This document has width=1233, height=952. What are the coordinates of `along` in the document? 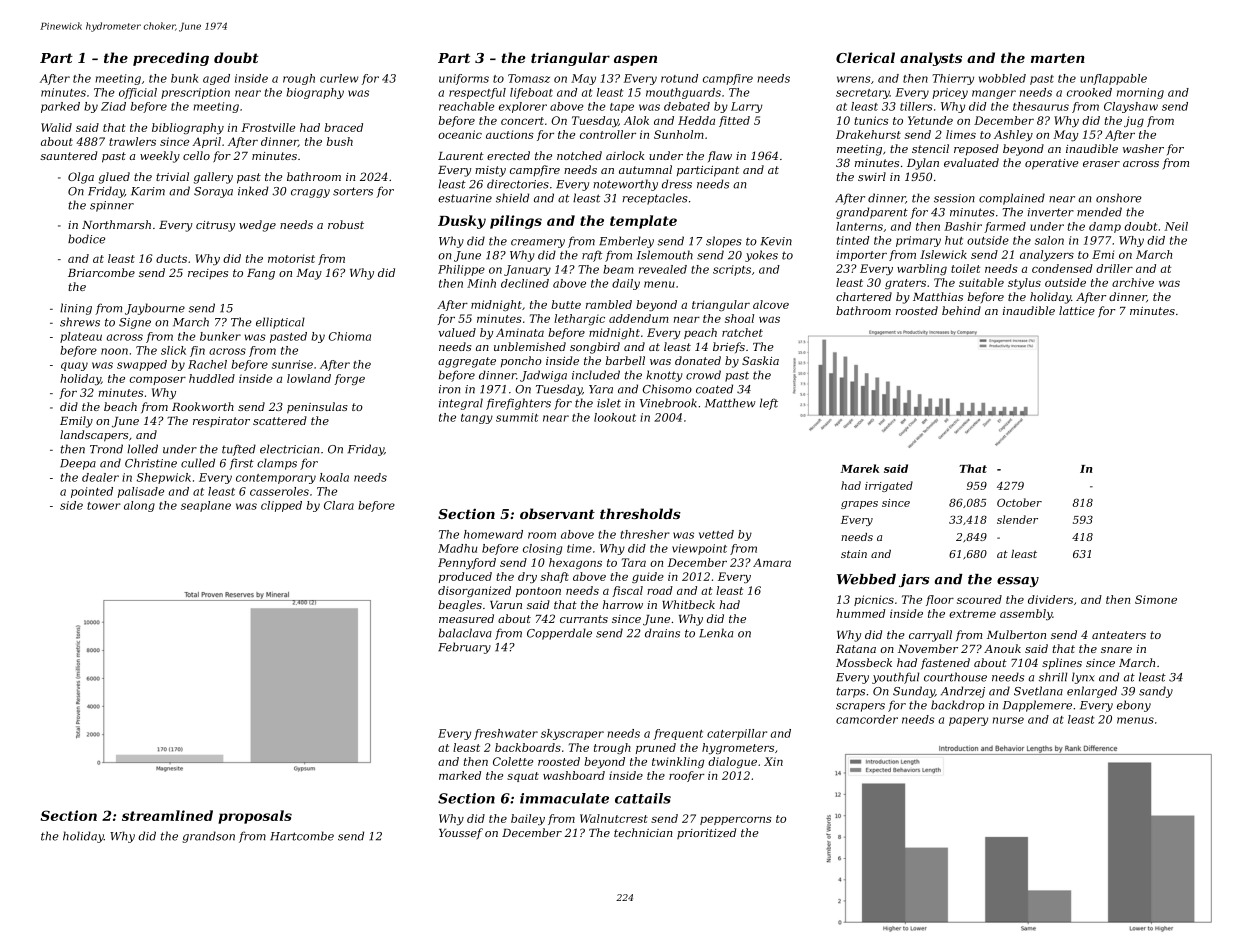 It's located at (139, 506).
